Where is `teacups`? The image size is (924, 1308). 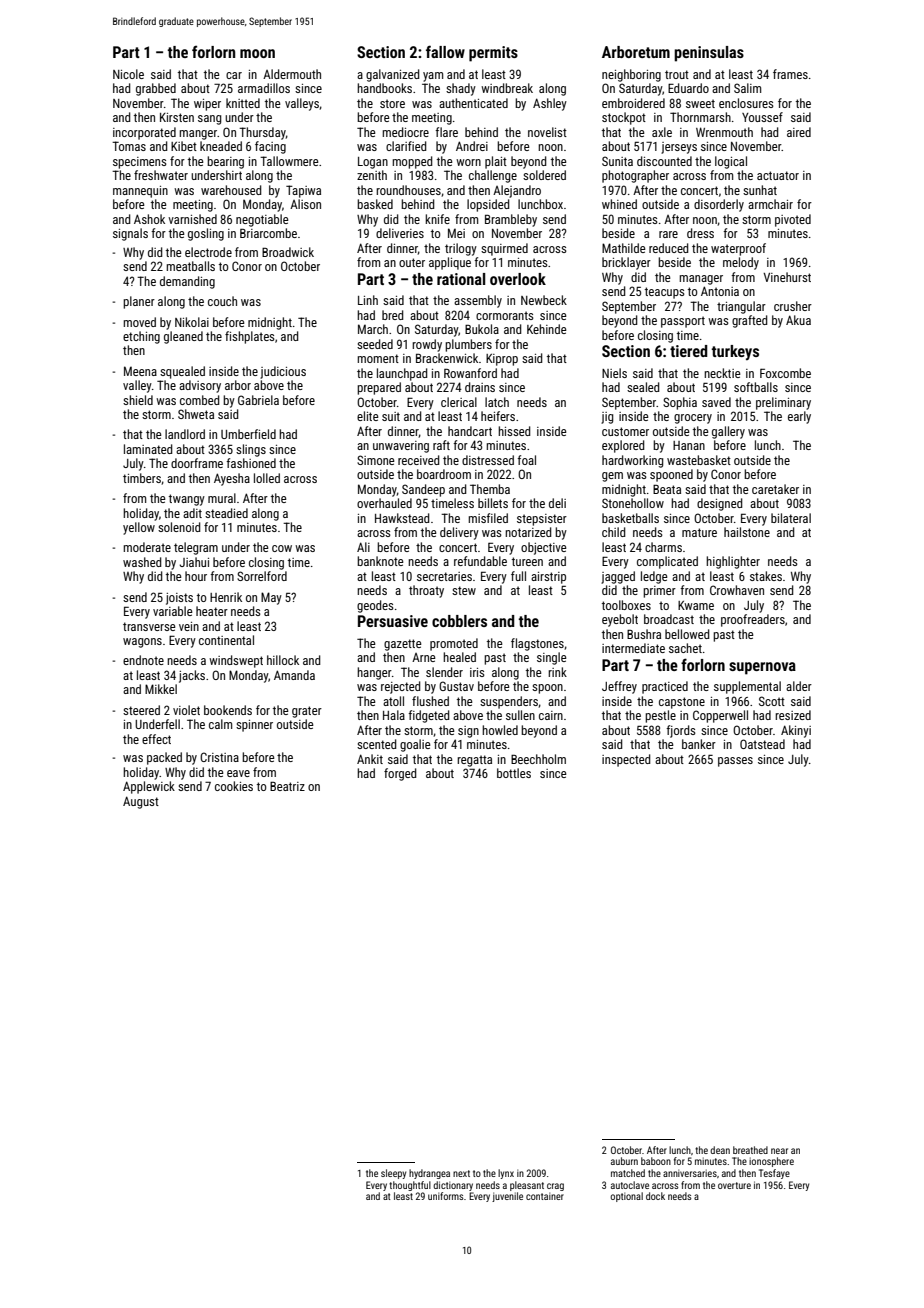
teacups is located at coordinates (665, 293).
